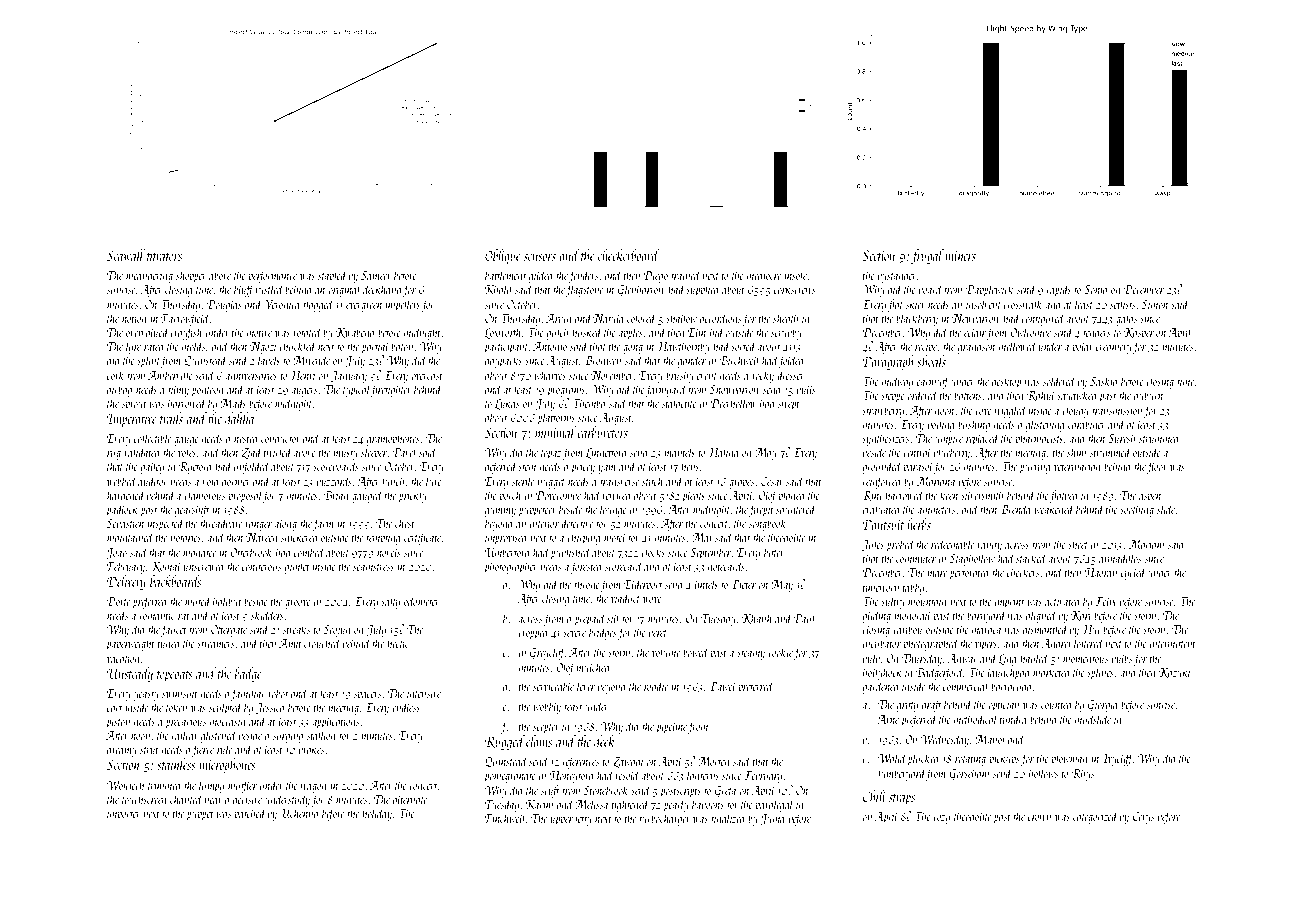  Describe the element at coordinates (377, 814) in the image. I see `holiday` at that location.
